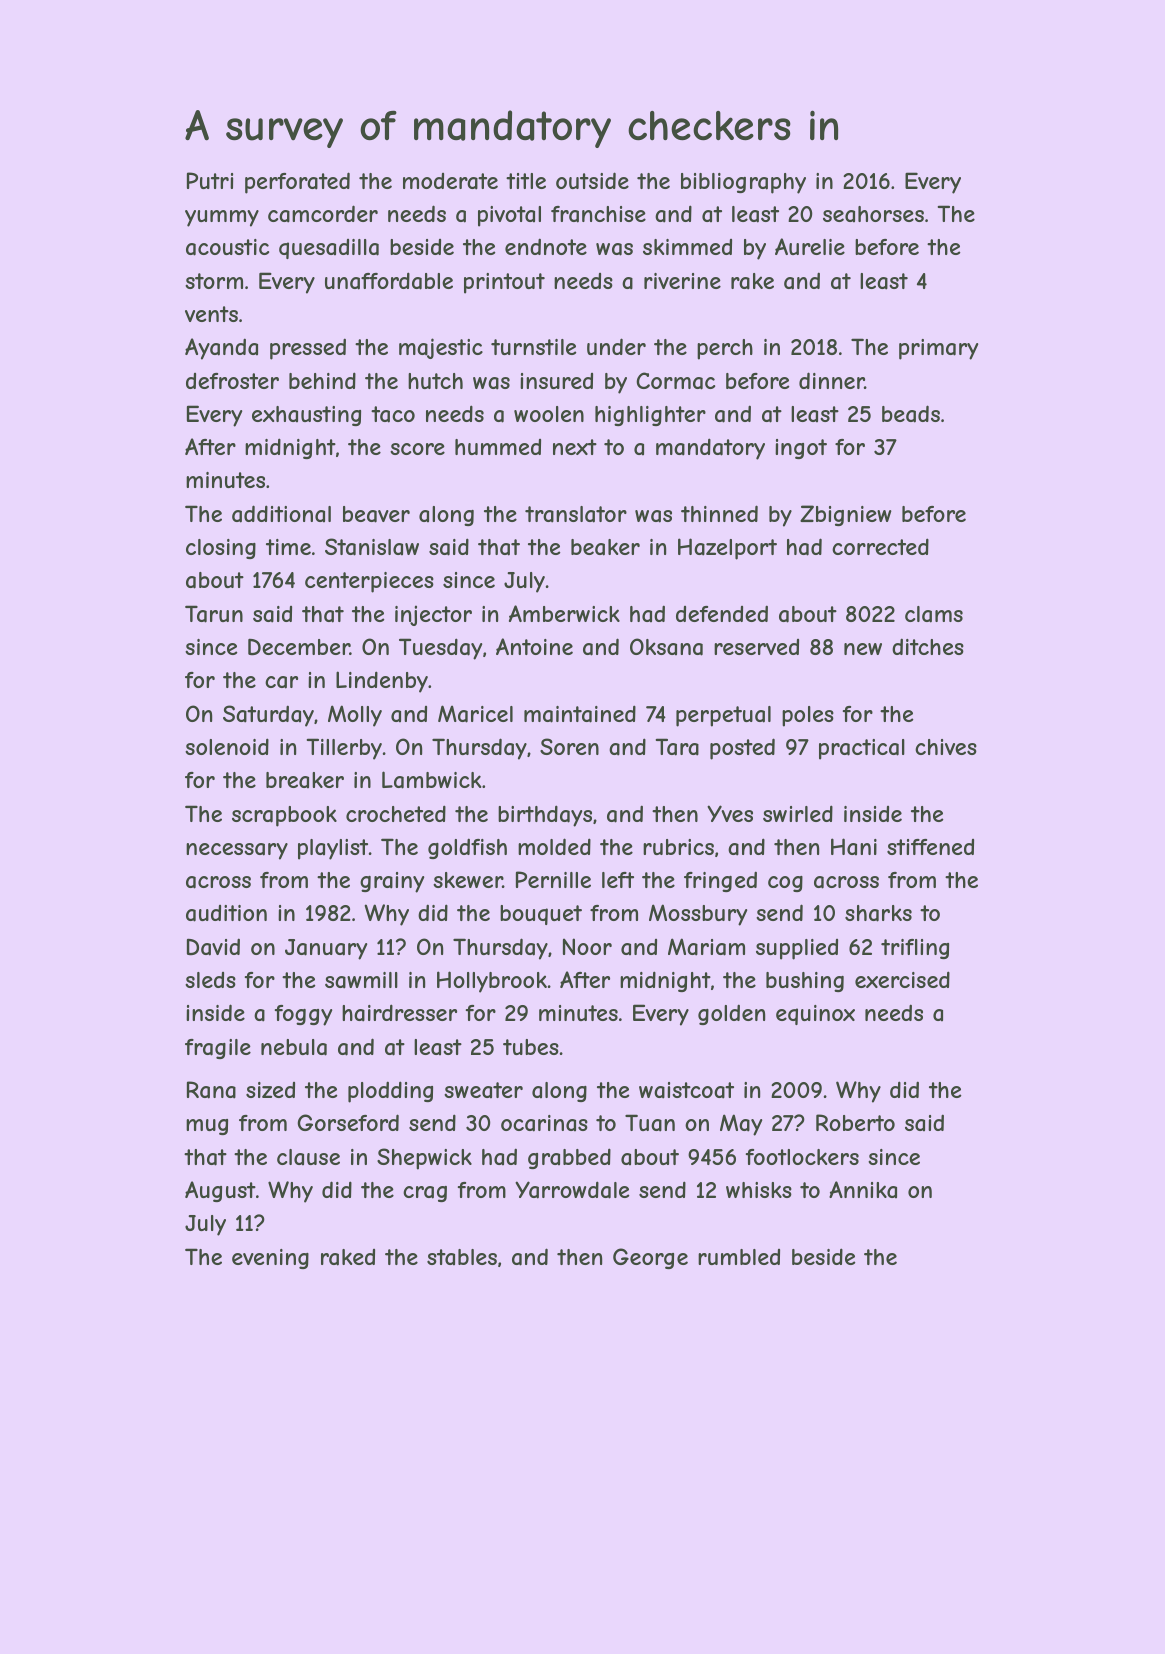 This image has height=1654, width=1165. Describe the element at coordinates (270, 1259) in the image. I see `evening` at that location.
